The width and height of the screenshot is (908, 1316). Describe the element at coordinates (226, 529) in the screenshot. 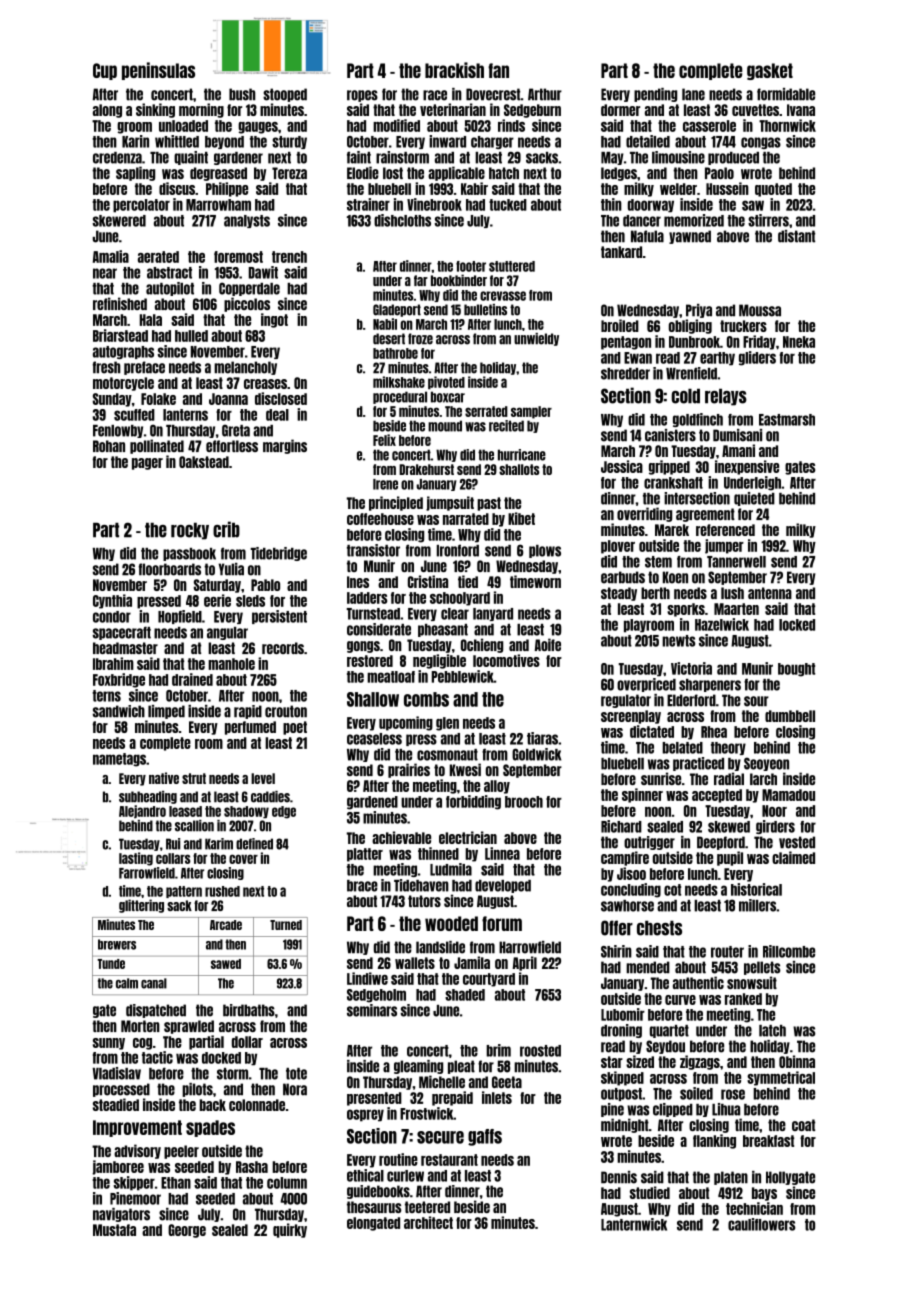

I see `crib` at that location.
